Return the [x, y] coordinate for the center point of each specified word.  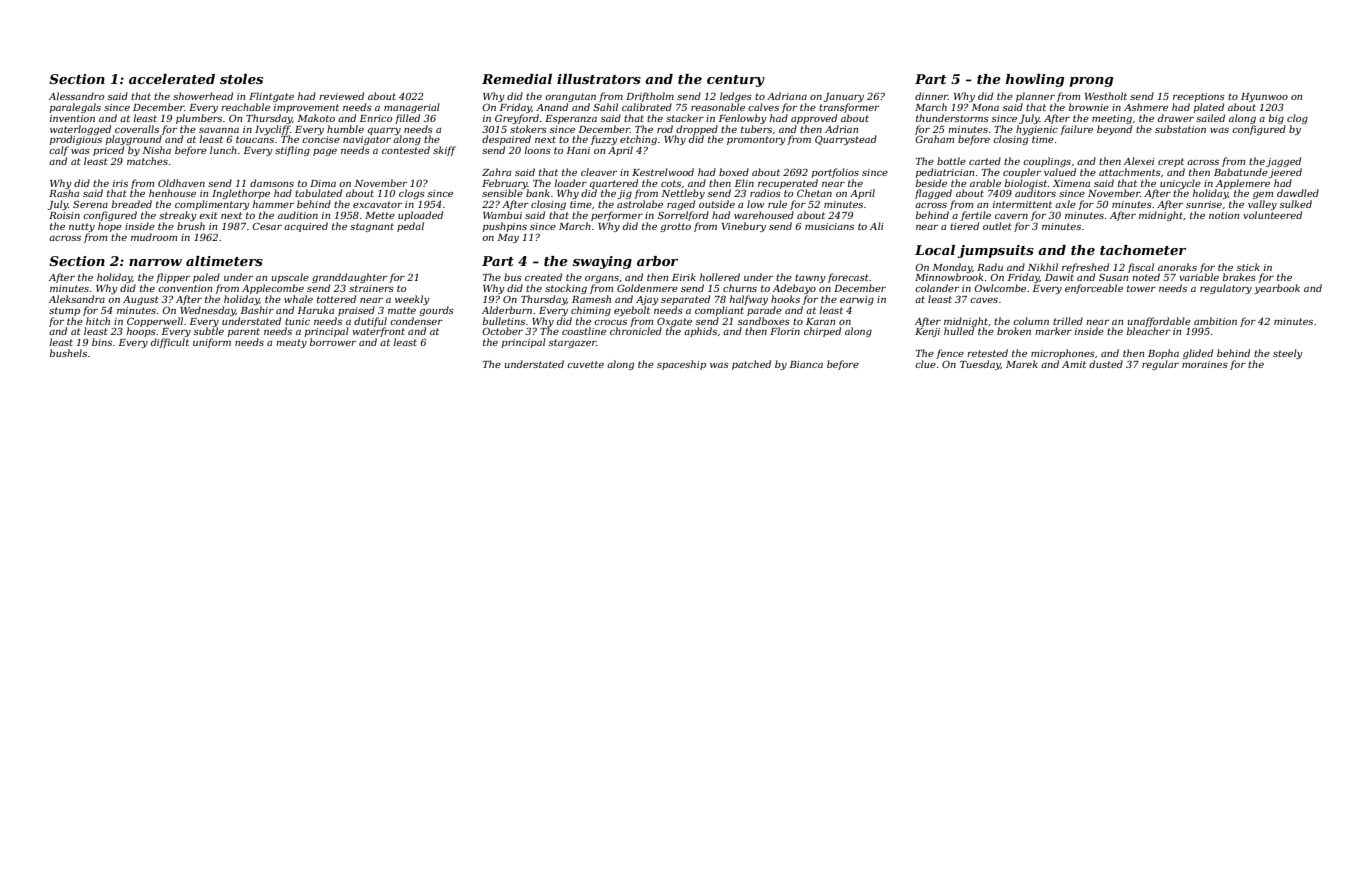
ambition [1215, 321]
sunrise [1204, 204]
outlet [997, 226]
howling [1035, 80]
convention [185, 288]
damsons [272, 183]
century [736, 81]
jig [624, 194]
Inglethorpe [241, 194]
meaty [291, 343]
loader [570, 183]
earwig [857, 300]
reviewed [341, 96]
